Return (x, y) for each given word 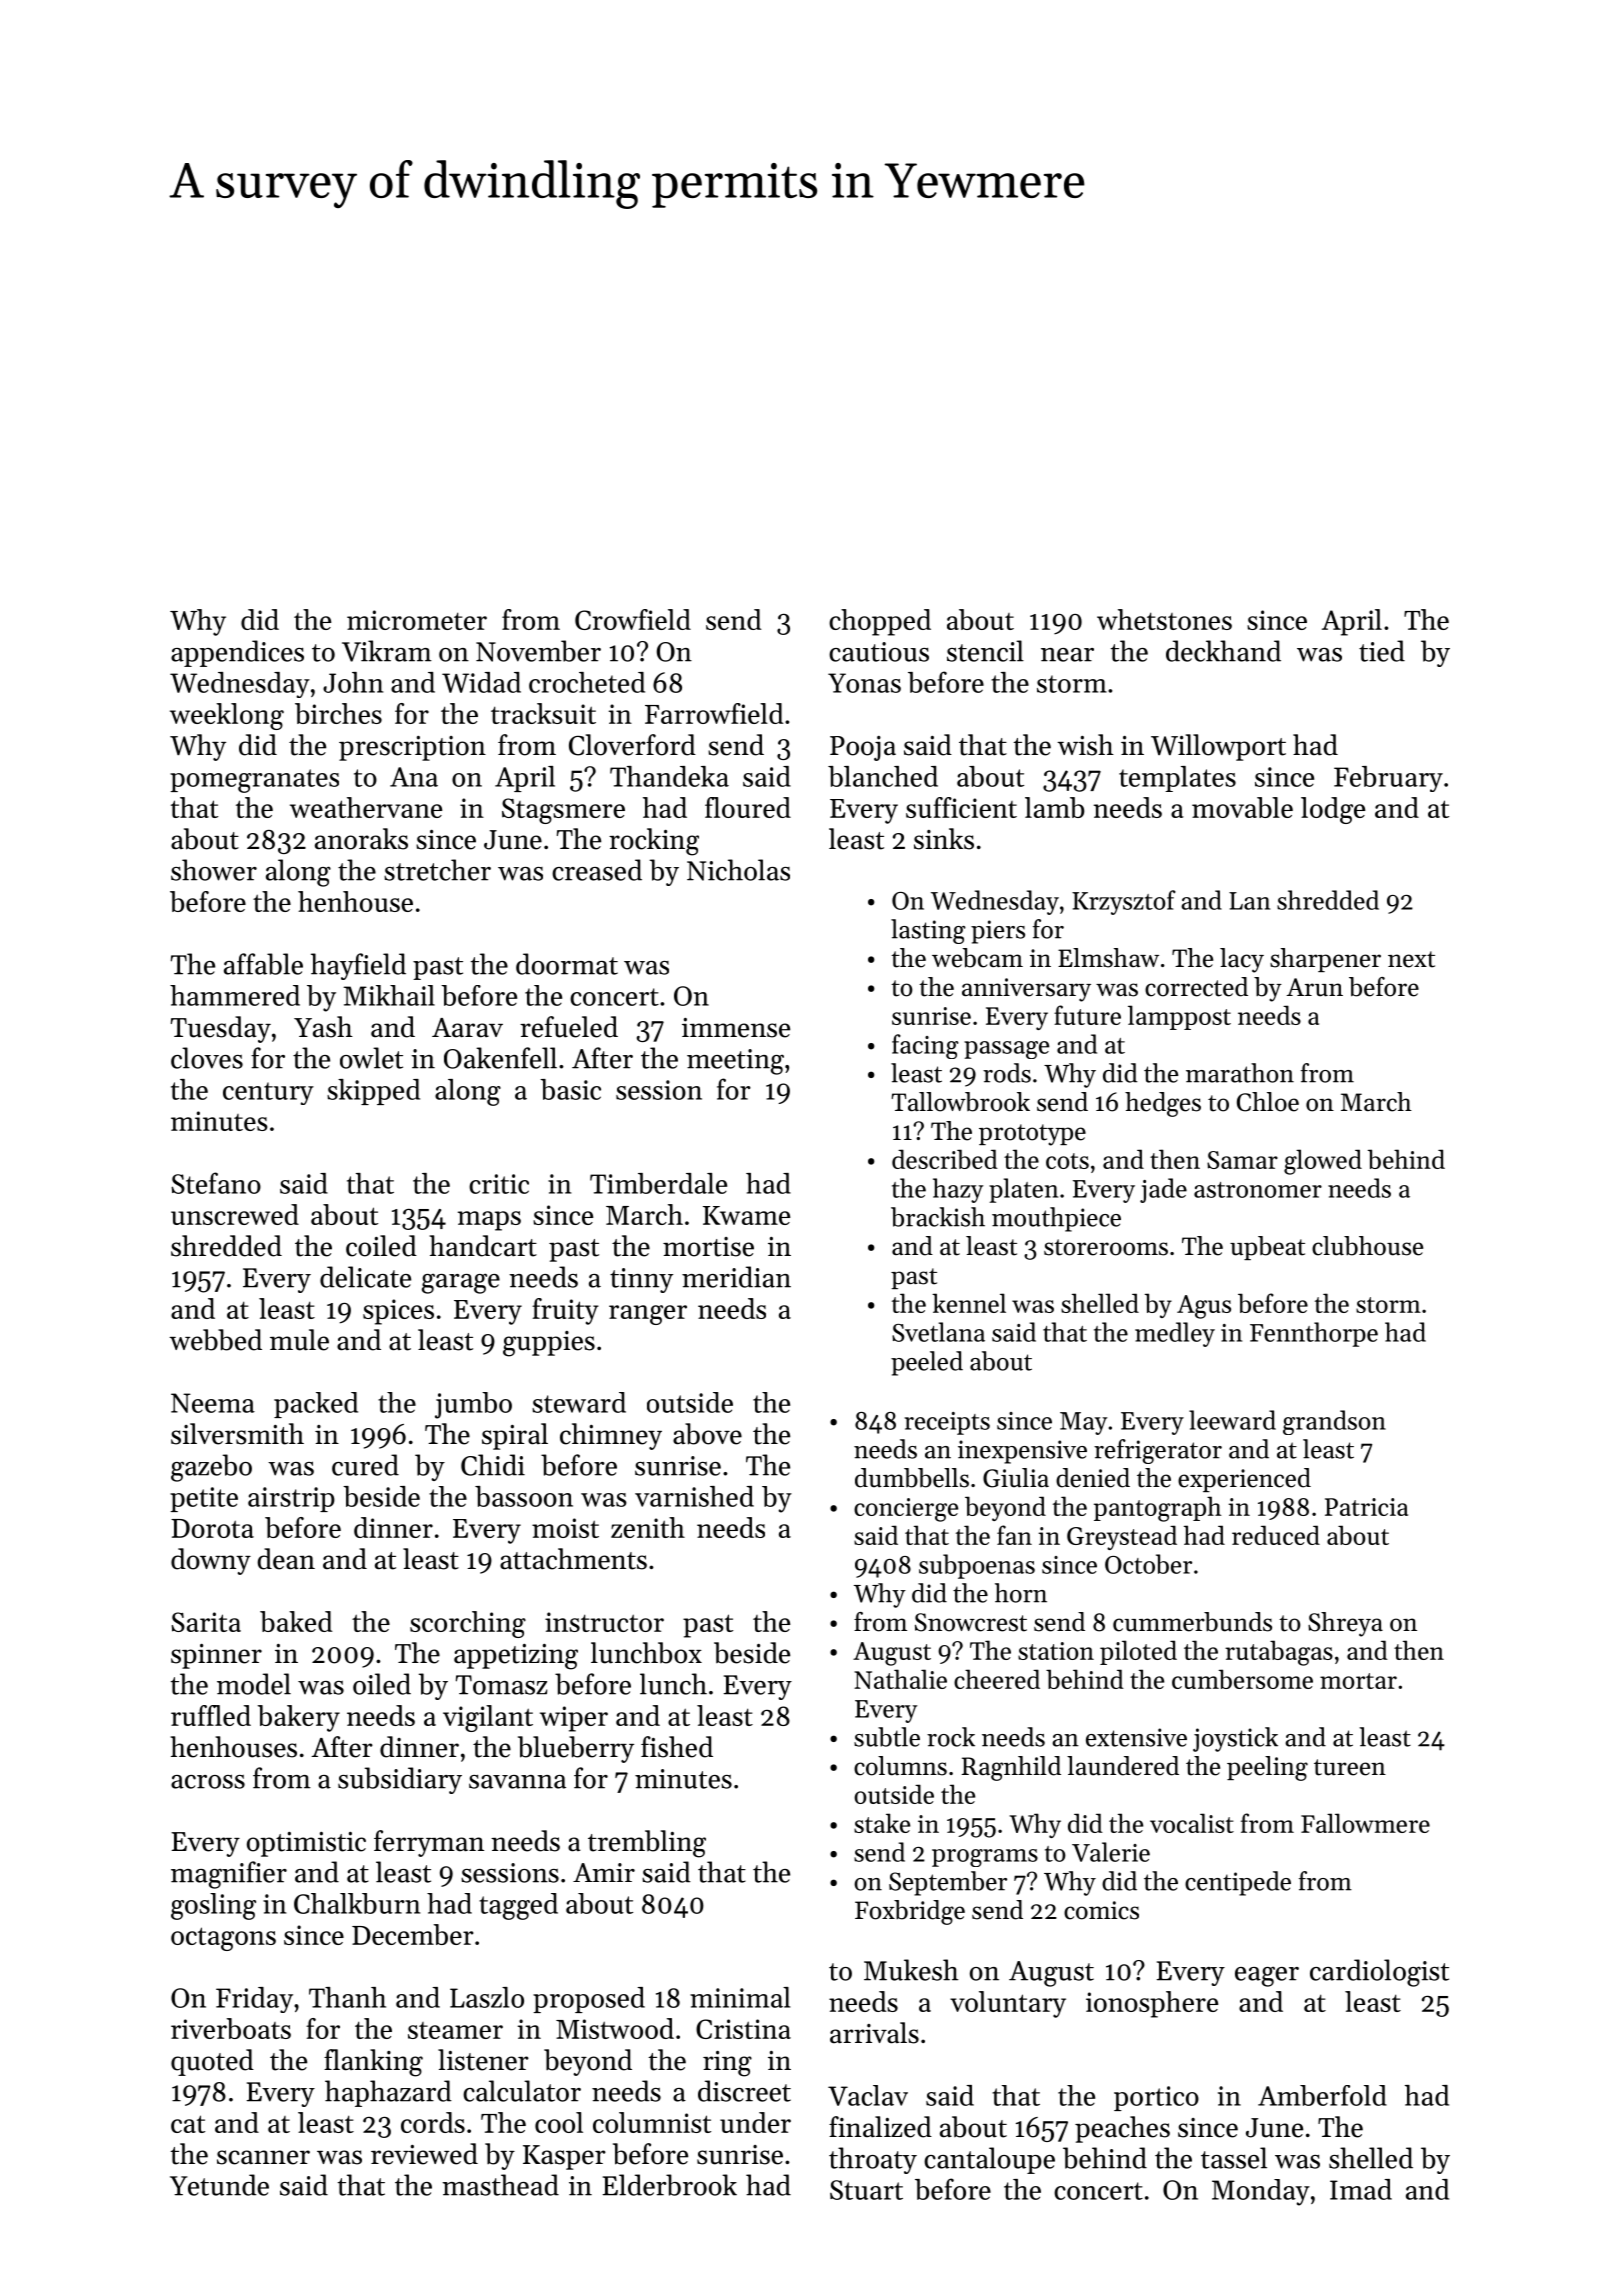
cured (365, 1465)
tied (1382, 651)
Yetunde (219, 2185)
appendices (237, 653)
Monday (1261, 2192)
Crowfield (633, 619)
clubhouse (1367, 1246)
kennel (969, 1303)
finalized (880, 2127)
